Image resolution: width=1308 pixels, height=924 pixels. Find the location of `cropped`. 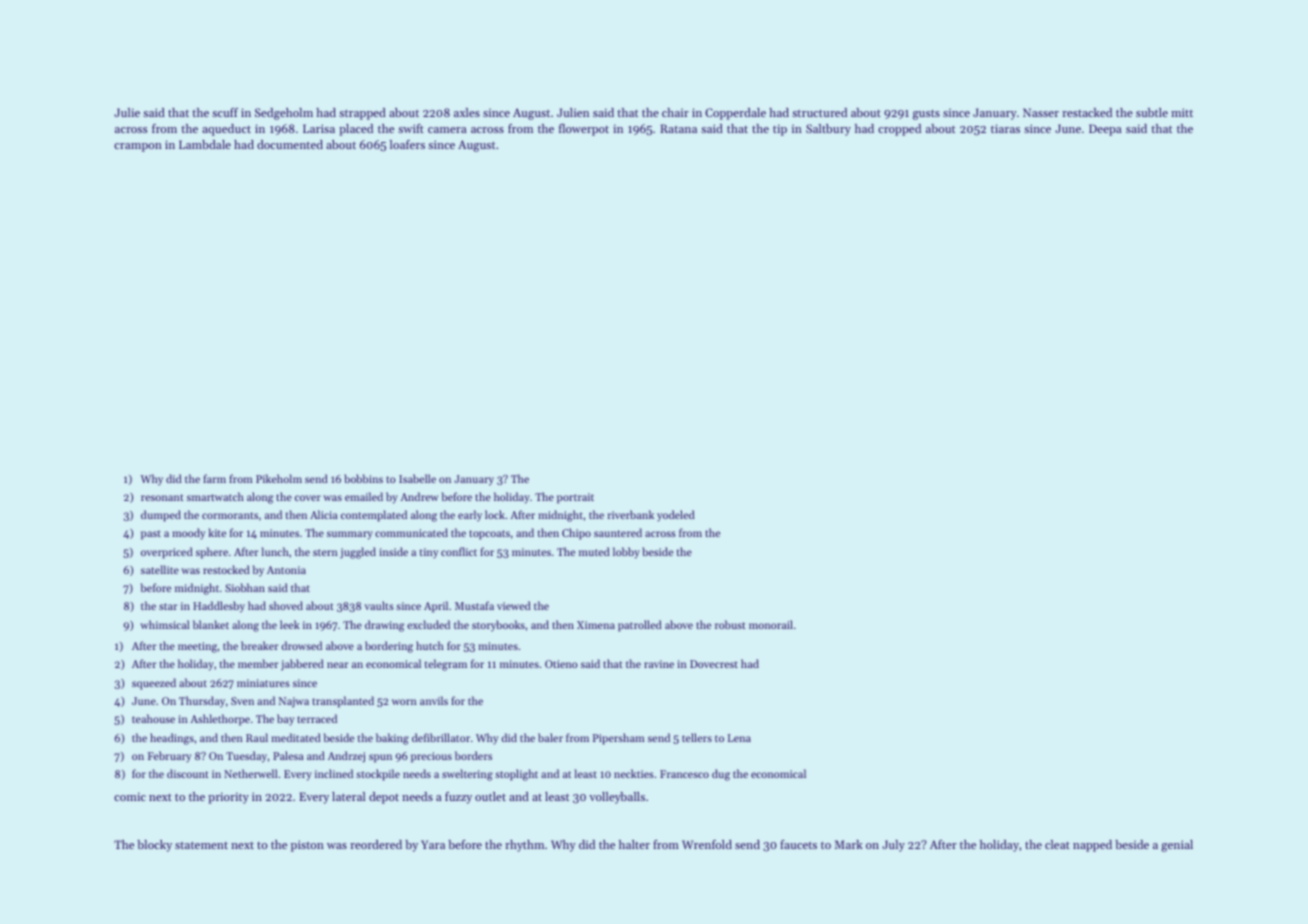

cropped is located at coordinates (899, 130).
